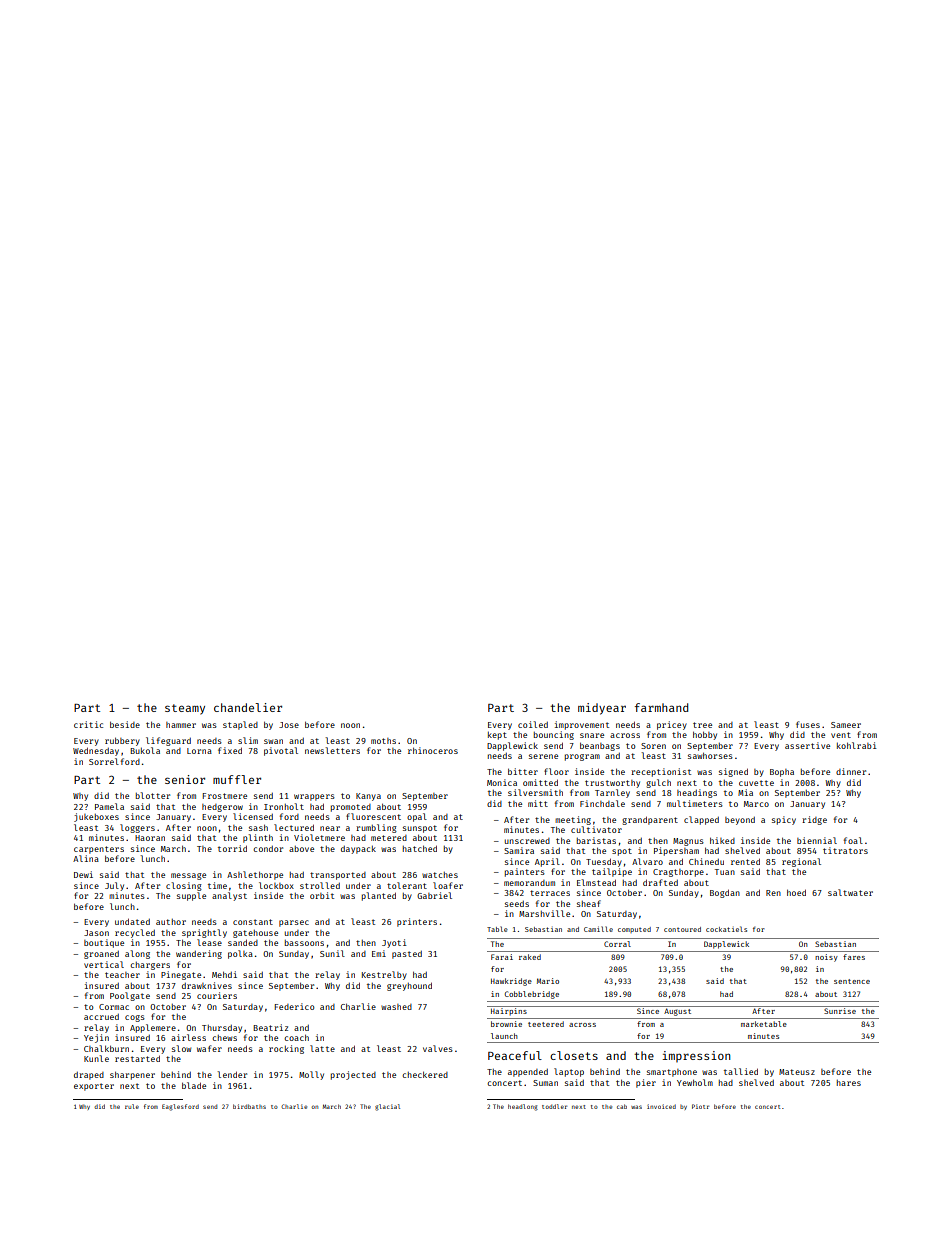 The width and height of the page is (952, 1233). I want to click on stapled, so click(240, 725).
